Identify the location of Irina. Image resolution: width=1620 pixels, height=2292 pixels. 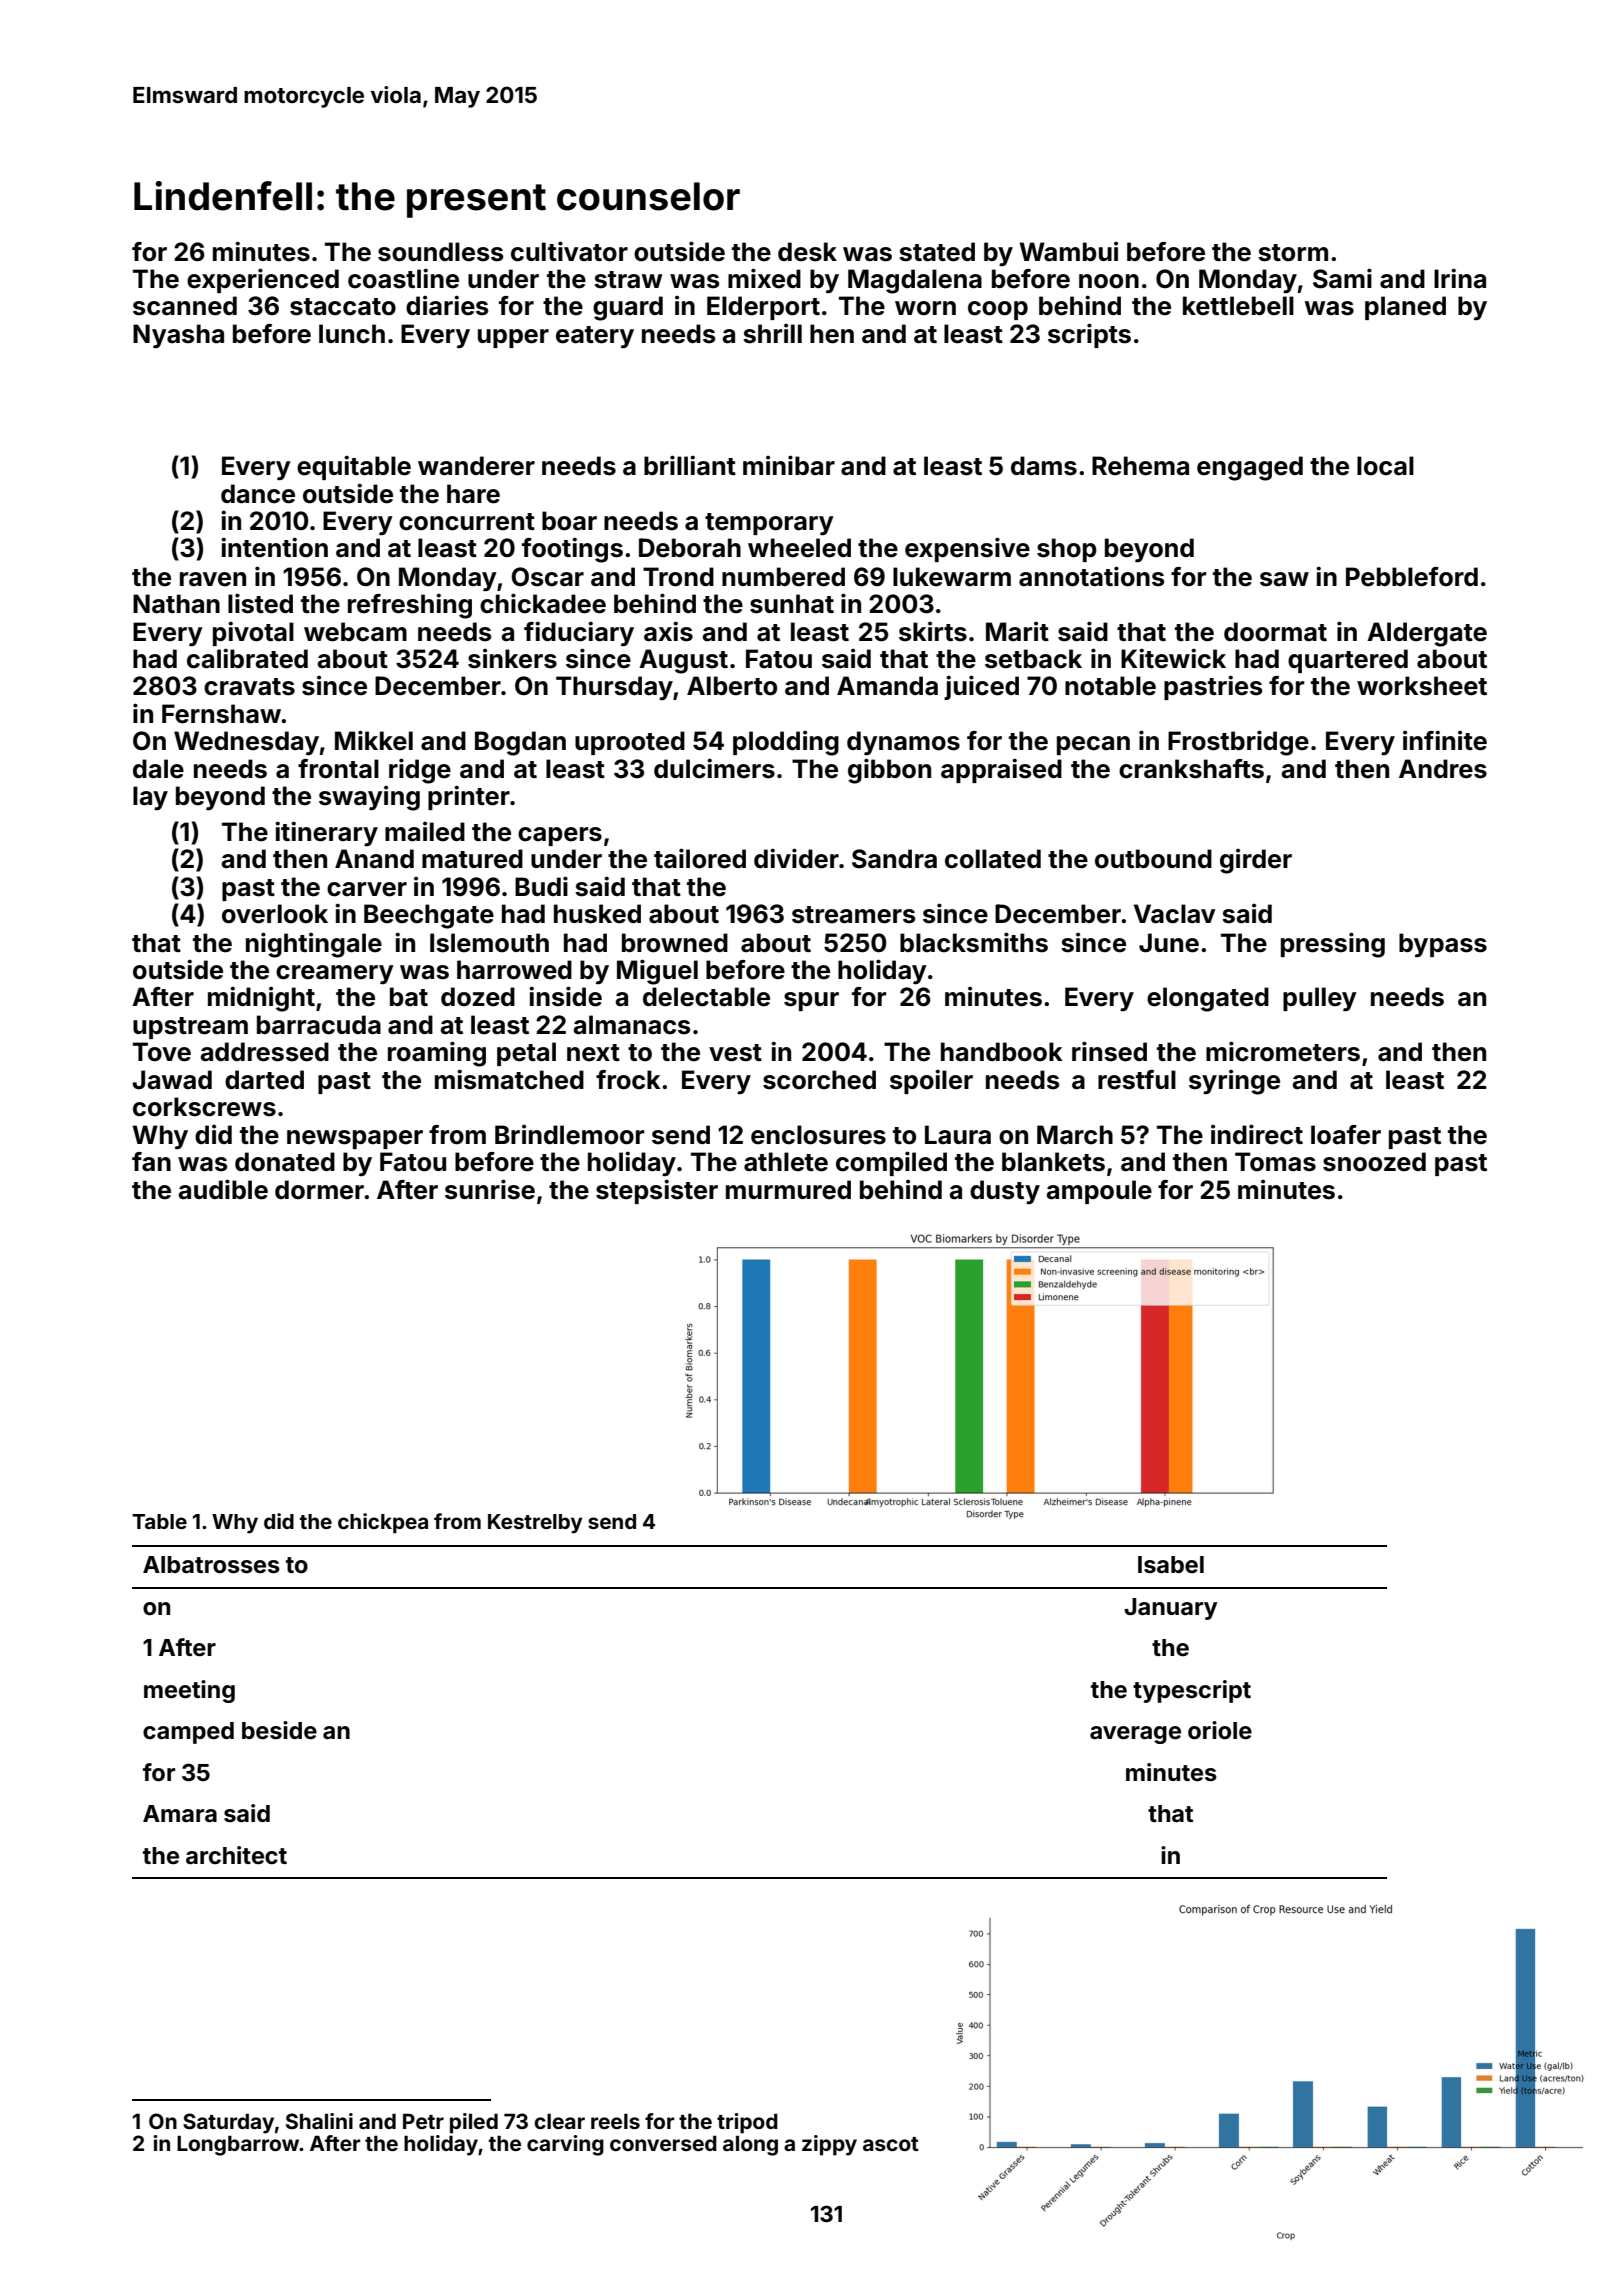
(1460, 278).
